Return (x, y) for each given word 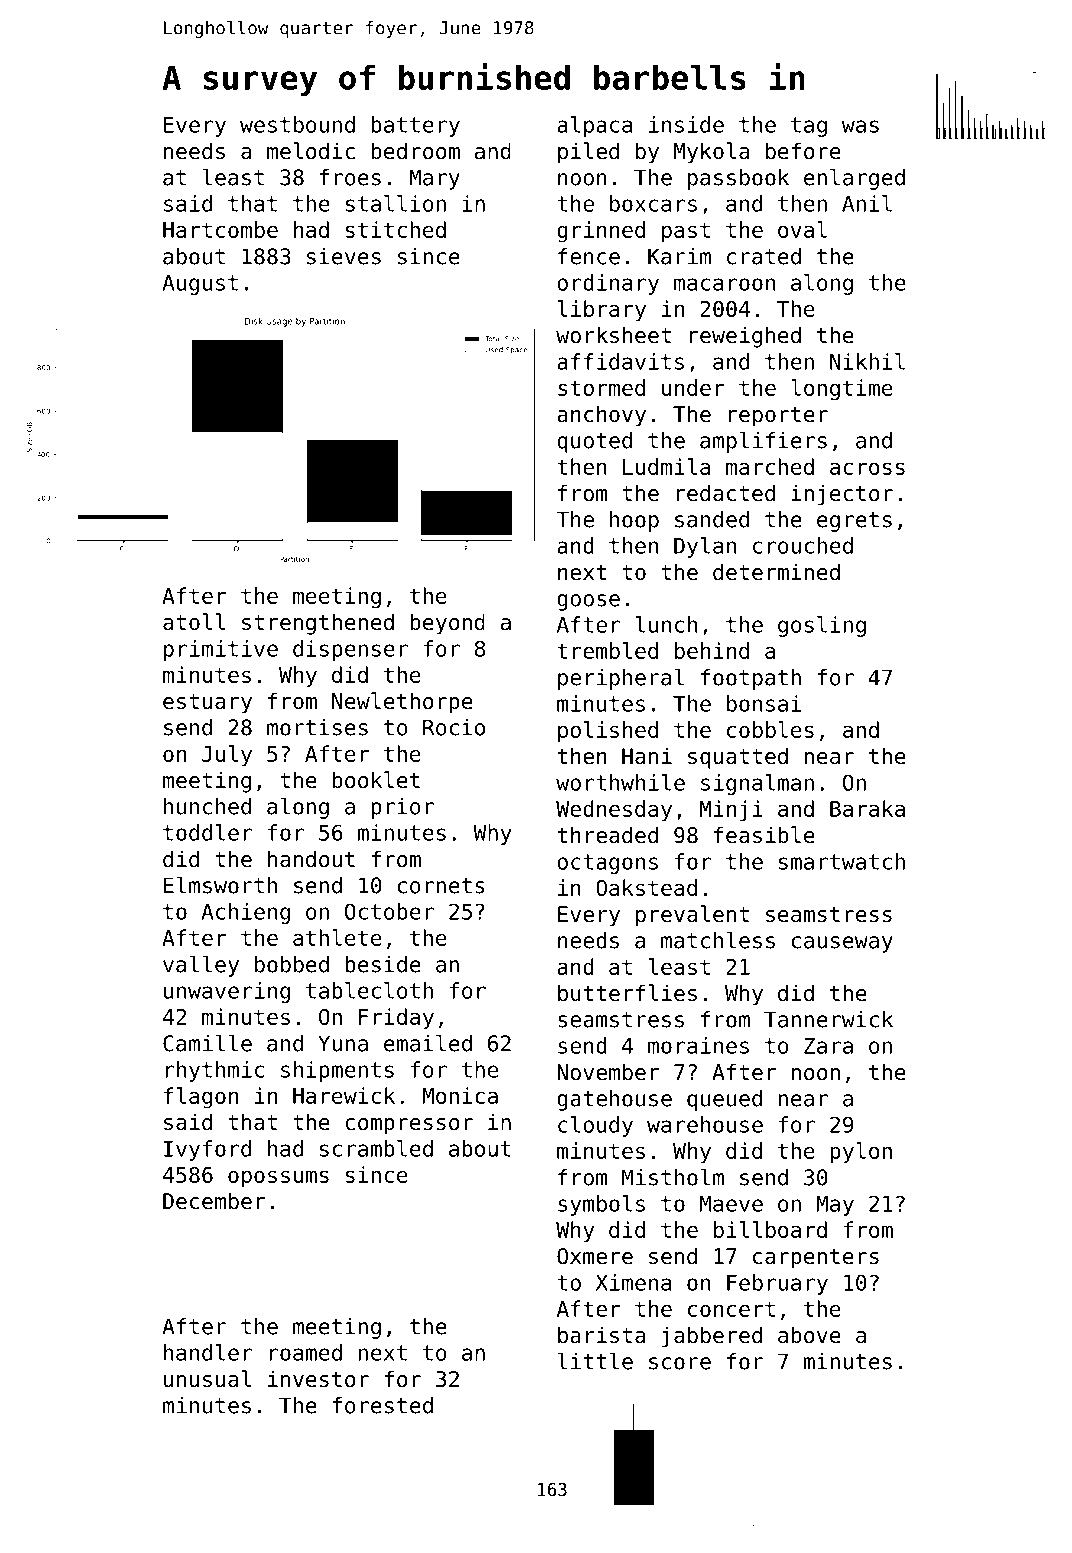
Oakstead (646, 887)
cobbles (770, 729)
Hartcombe (220, 229)
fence (589, 256)
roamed (306, 1352)
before (803, 151)
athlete (337, 937)
